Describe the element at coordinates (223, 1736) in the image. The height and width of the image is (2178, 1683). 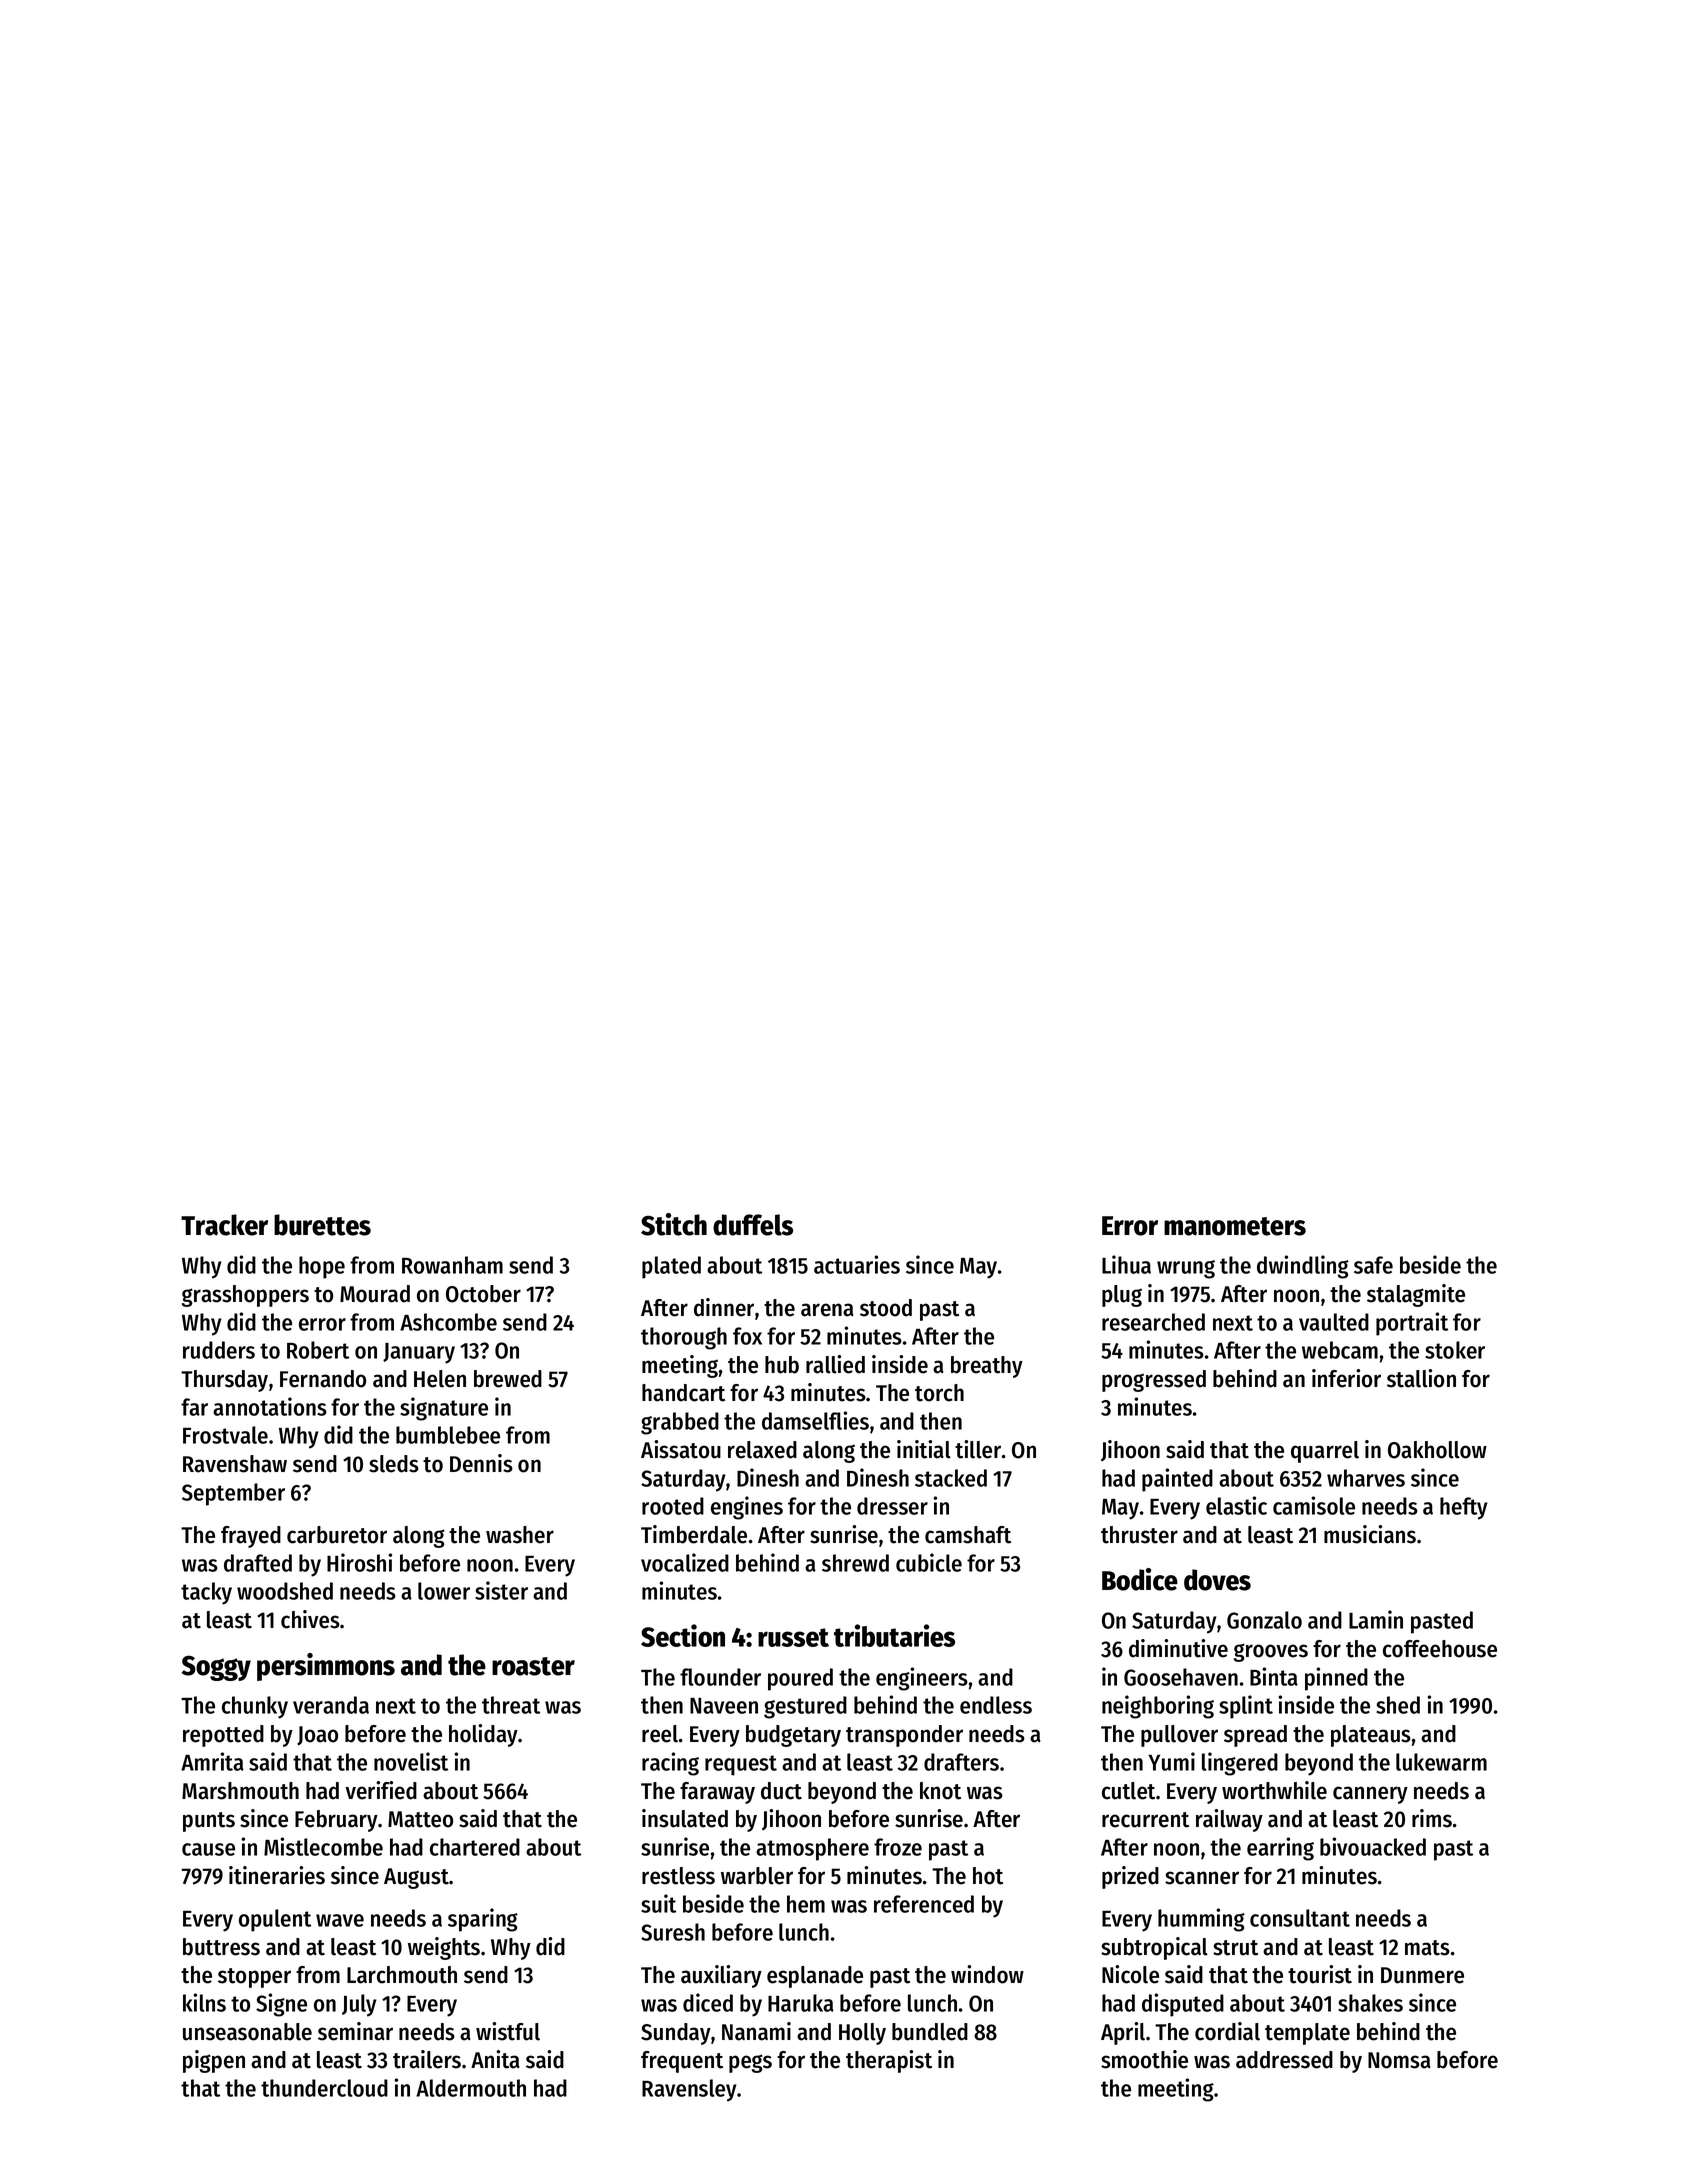
I see `repotted` at that location.
